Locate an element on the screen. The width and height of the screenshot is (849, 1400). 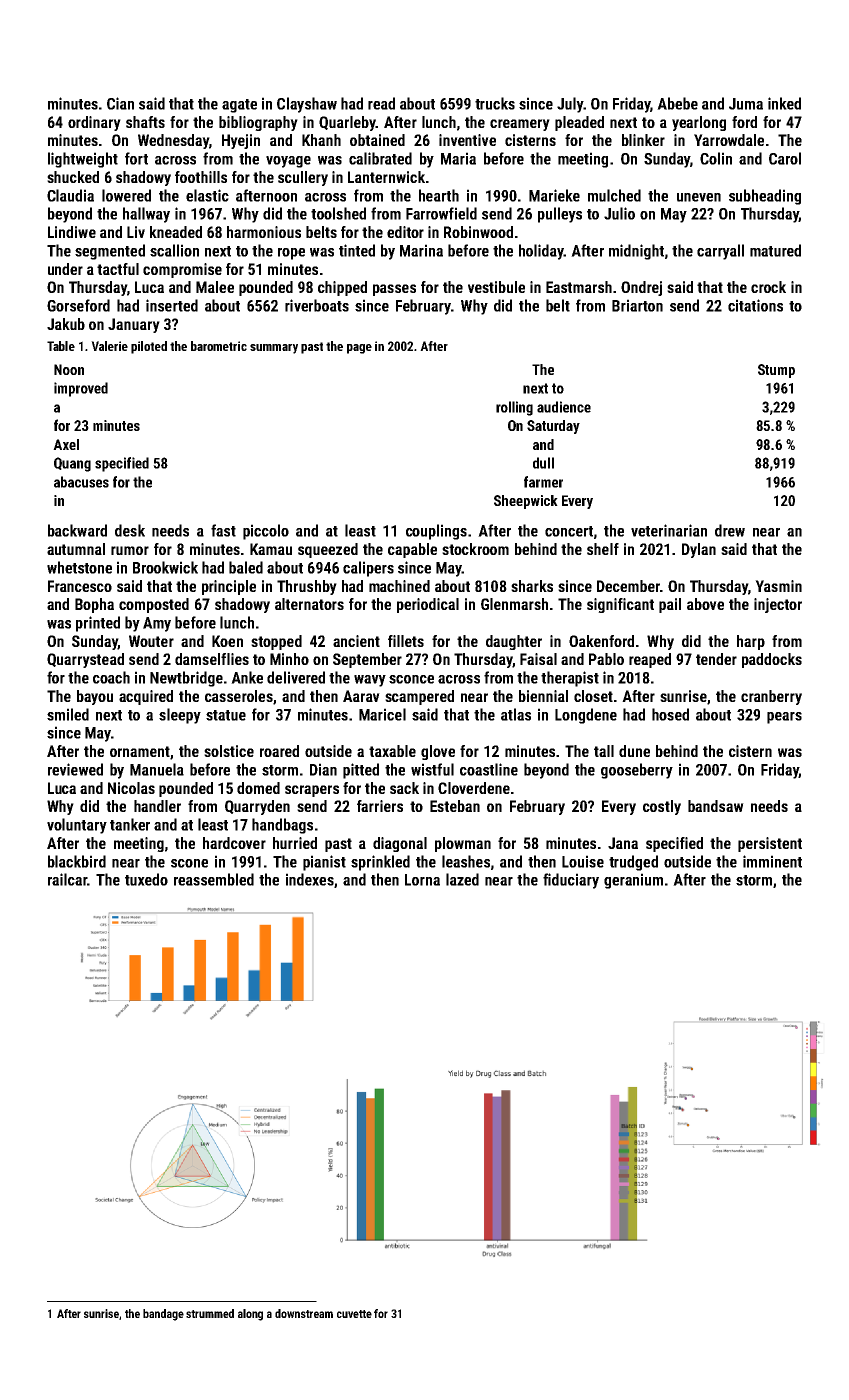
Cian is located at coordinates (120, 103).
